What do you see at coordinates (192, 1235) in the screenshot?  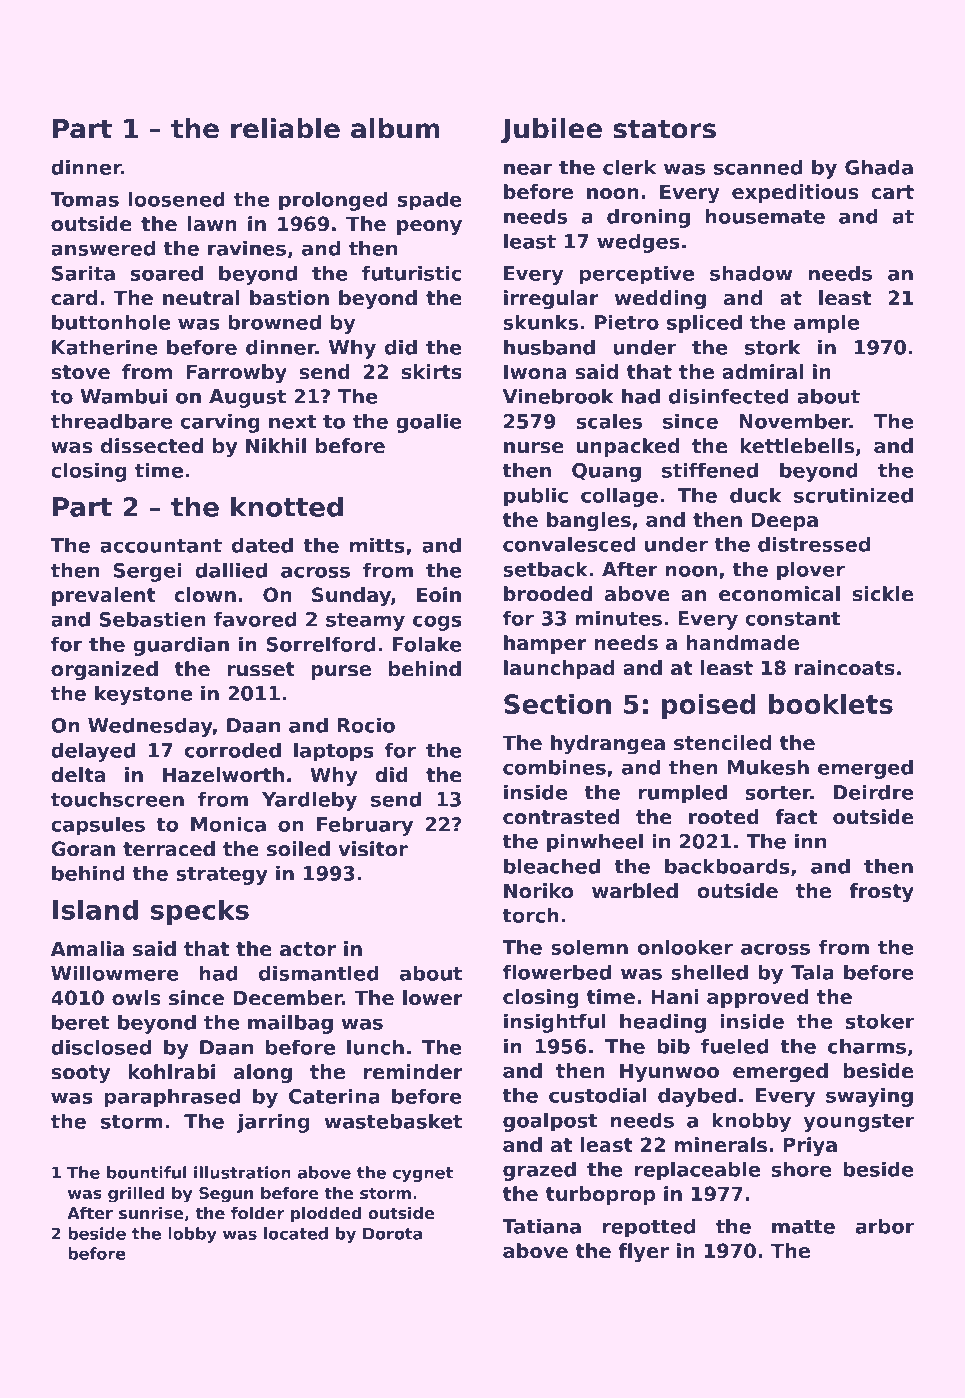 I see `lobby` at bounding box center [192, 1235].
